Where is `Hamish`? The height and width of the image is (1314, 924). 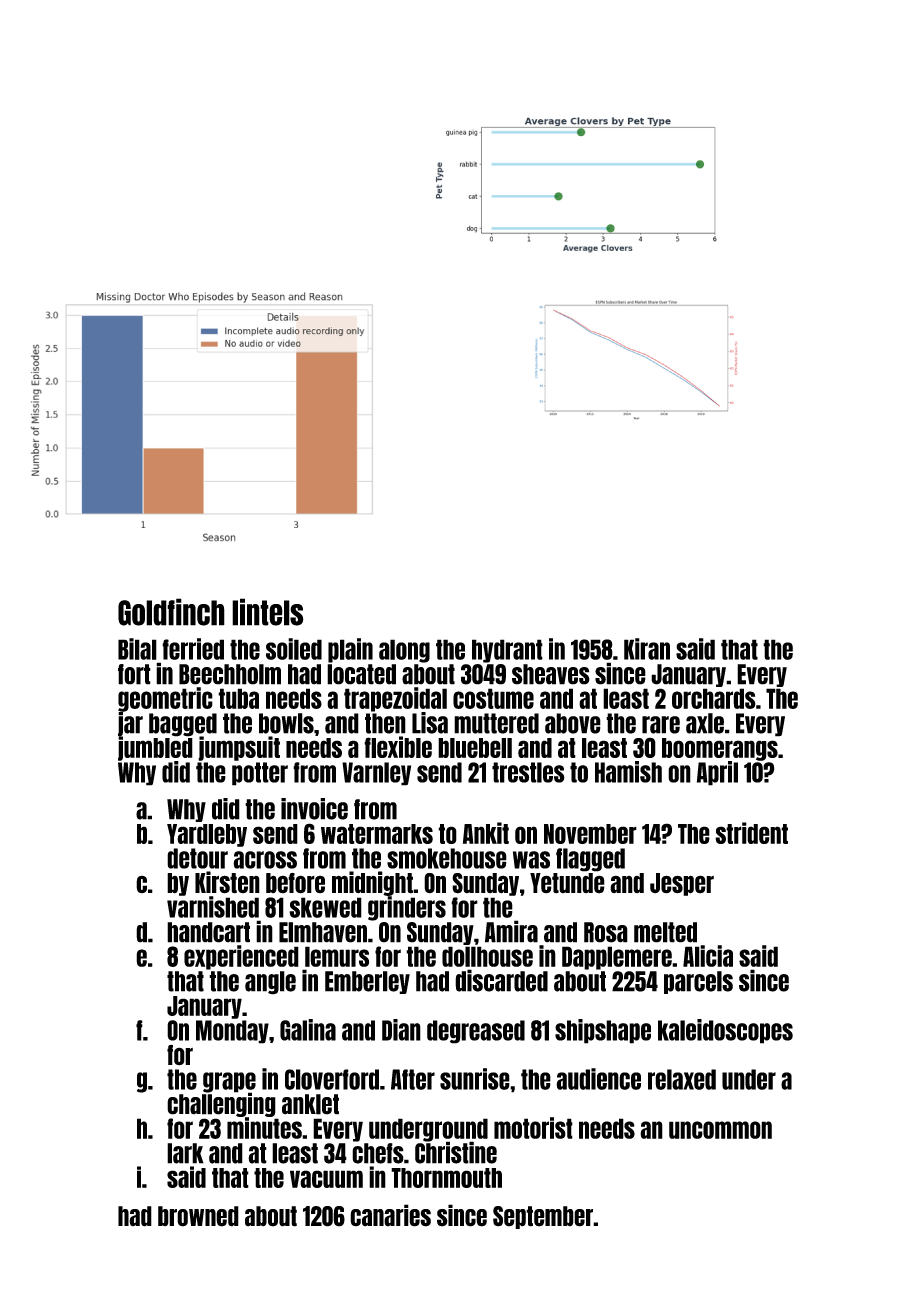 Hamish is located at coordinates (628, 772).
